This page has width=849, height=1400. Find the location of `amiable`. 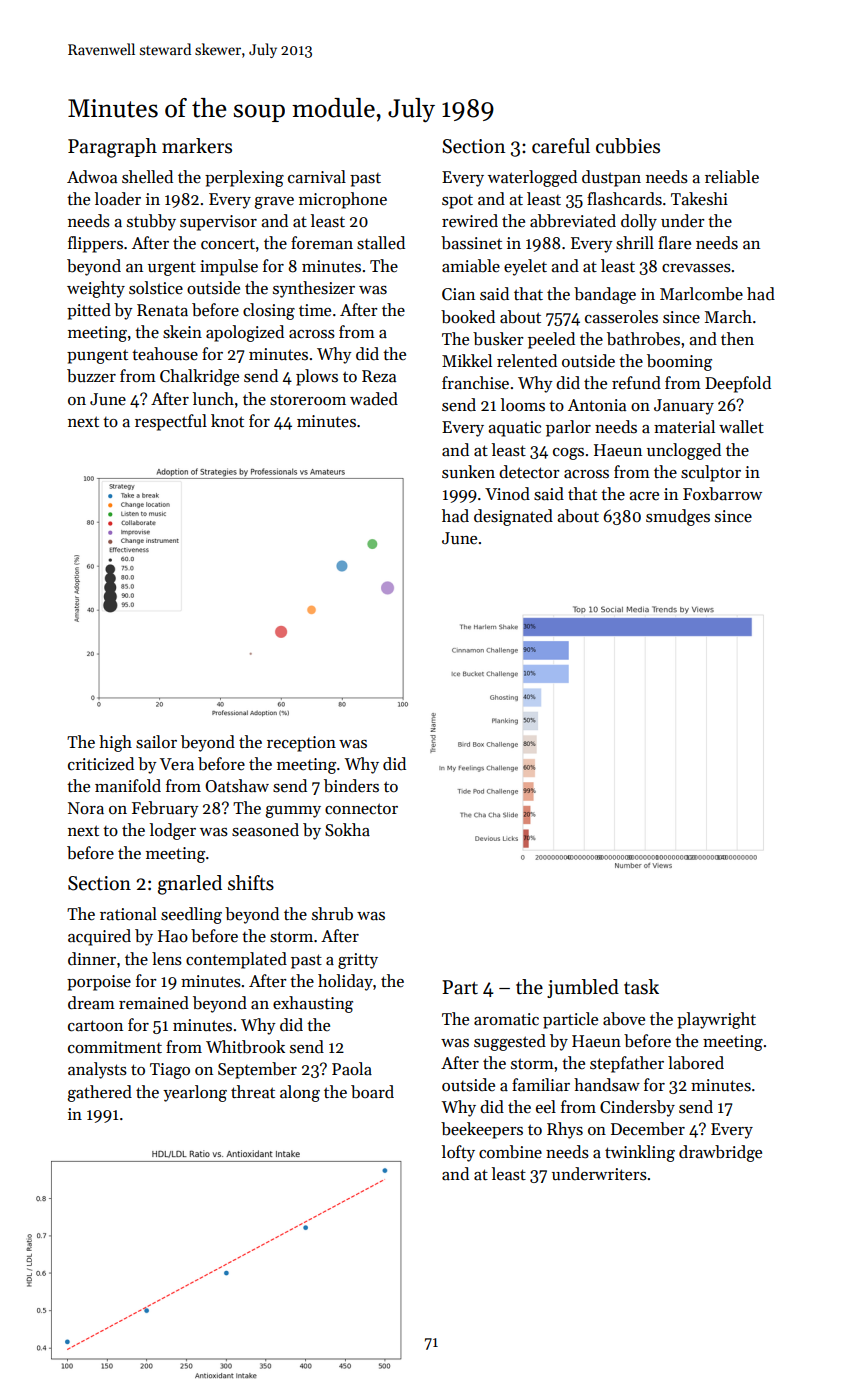

amiable is located at coordinates (471, 266).
